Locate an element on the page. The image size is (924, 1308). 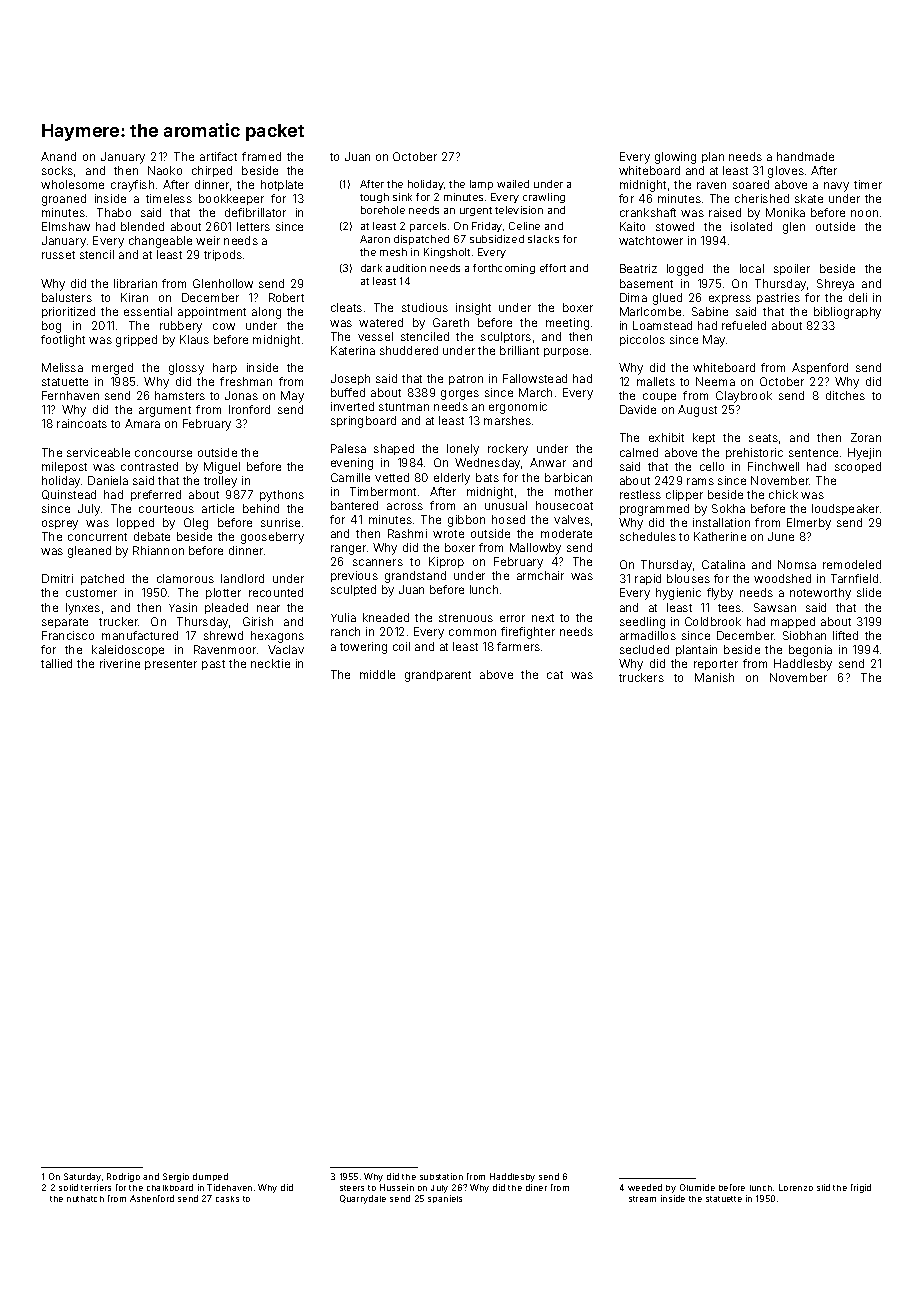
middle is located at coordinates (377, 674).
